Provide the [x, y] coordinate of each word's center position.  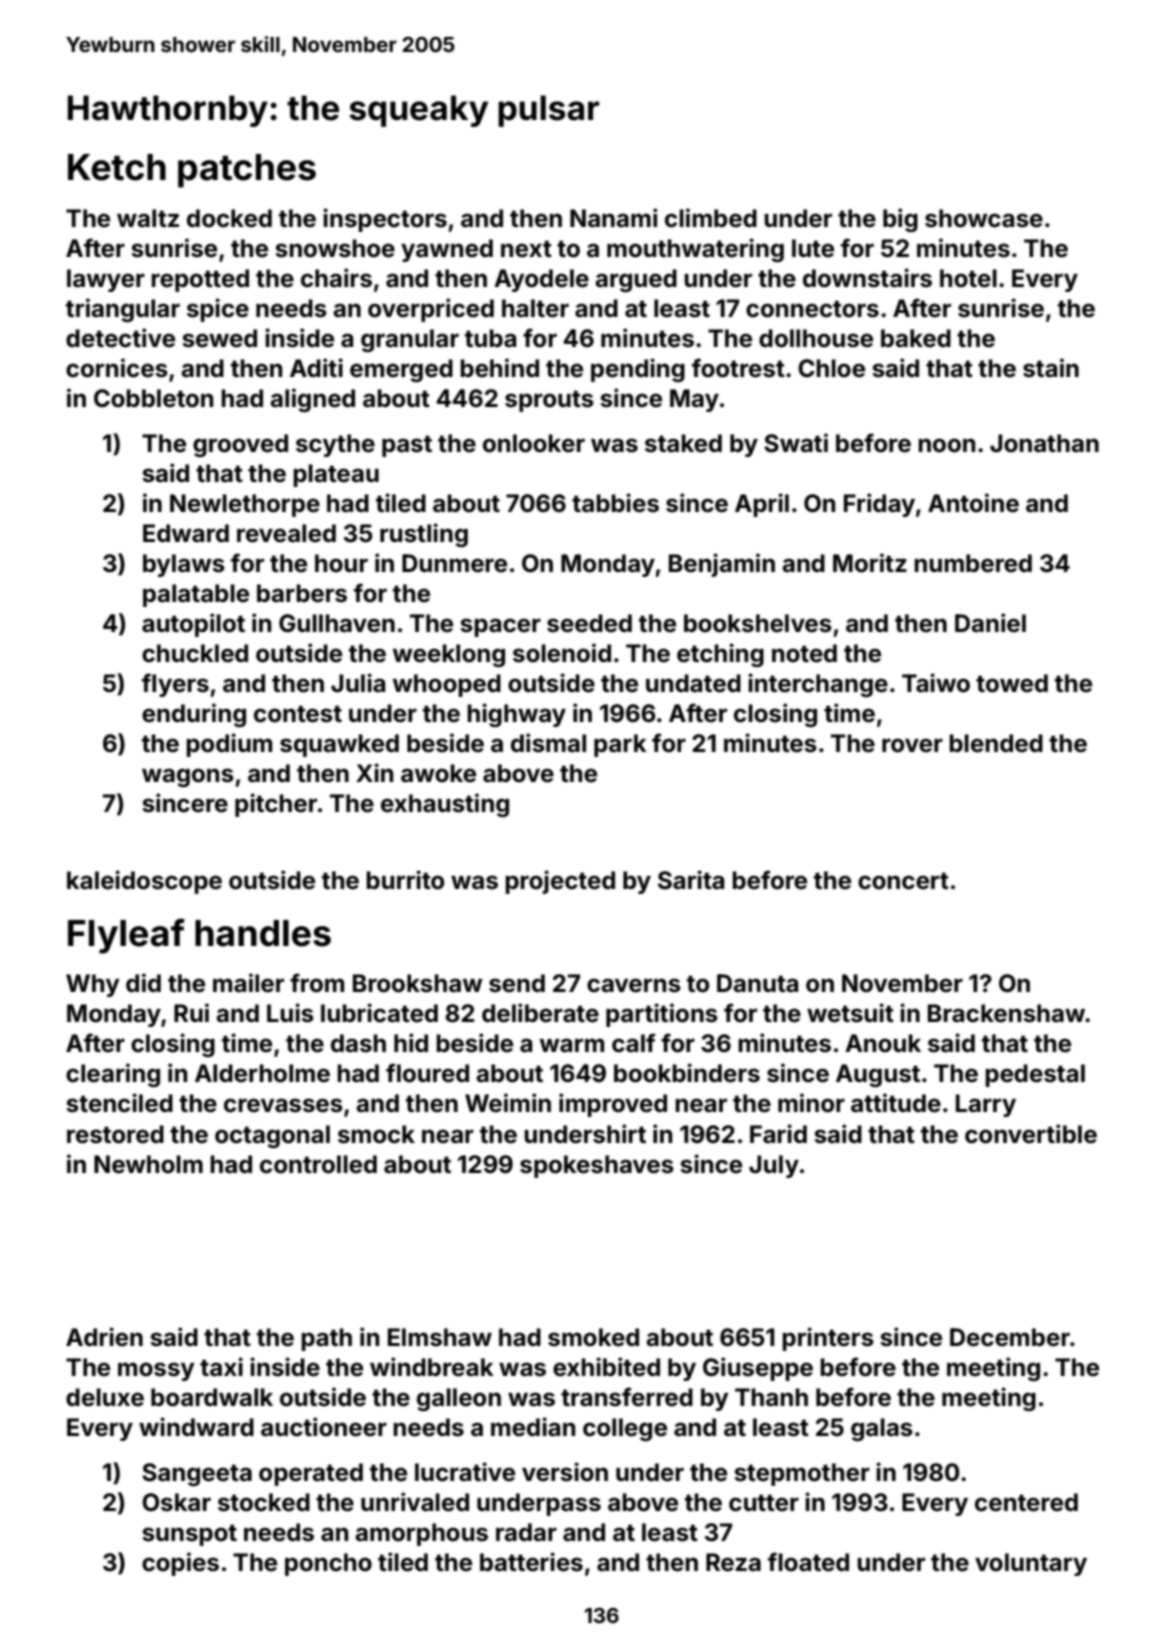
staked [683, 443]
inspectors [385, 220]
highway [516, 715]
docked [229, 218]
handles [263, 933]
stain [1051, 368]
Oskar [176, 1502]
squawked [339, 745]
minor [811, 1103]
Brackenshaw [1006, 1013]
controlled [318, 1164]
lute [813, 248]
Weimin [508, 1103]
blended [996, 743]
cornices [117, 368]
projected [560, 882]
